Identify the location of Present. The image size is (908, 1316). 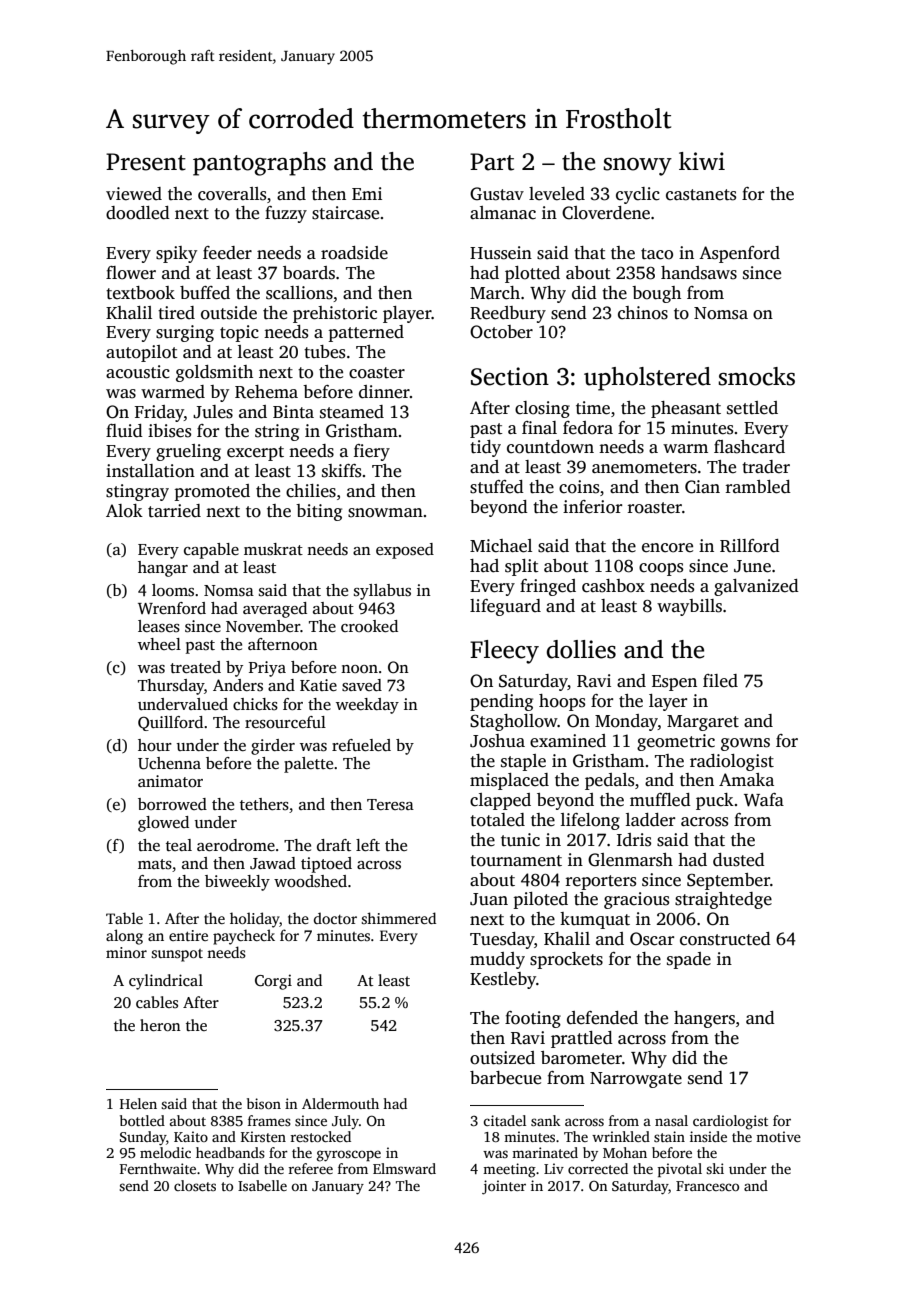
(146, 162).
